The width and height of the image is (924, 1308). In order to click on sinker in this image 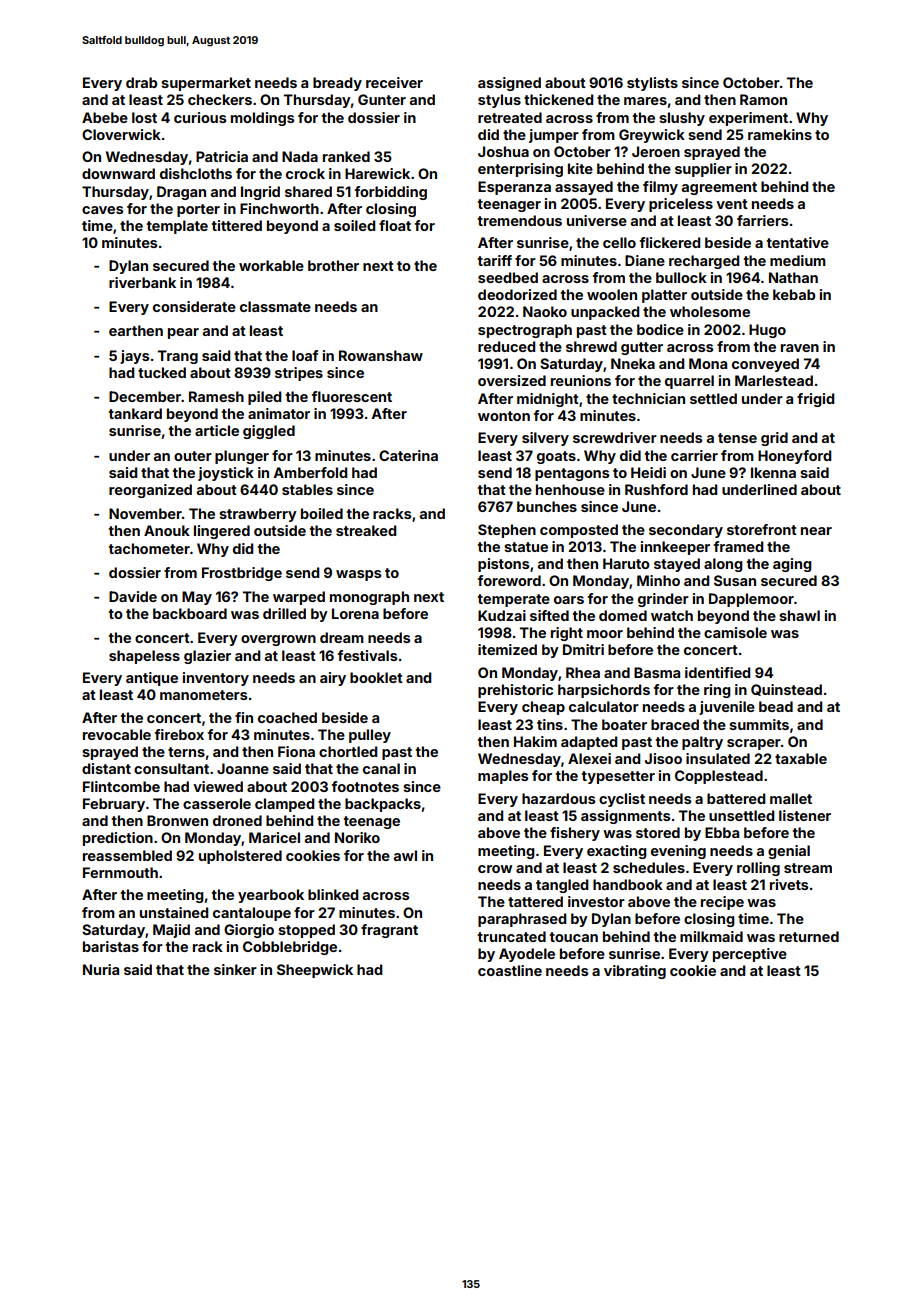, I will do `click(235, 969)`.
